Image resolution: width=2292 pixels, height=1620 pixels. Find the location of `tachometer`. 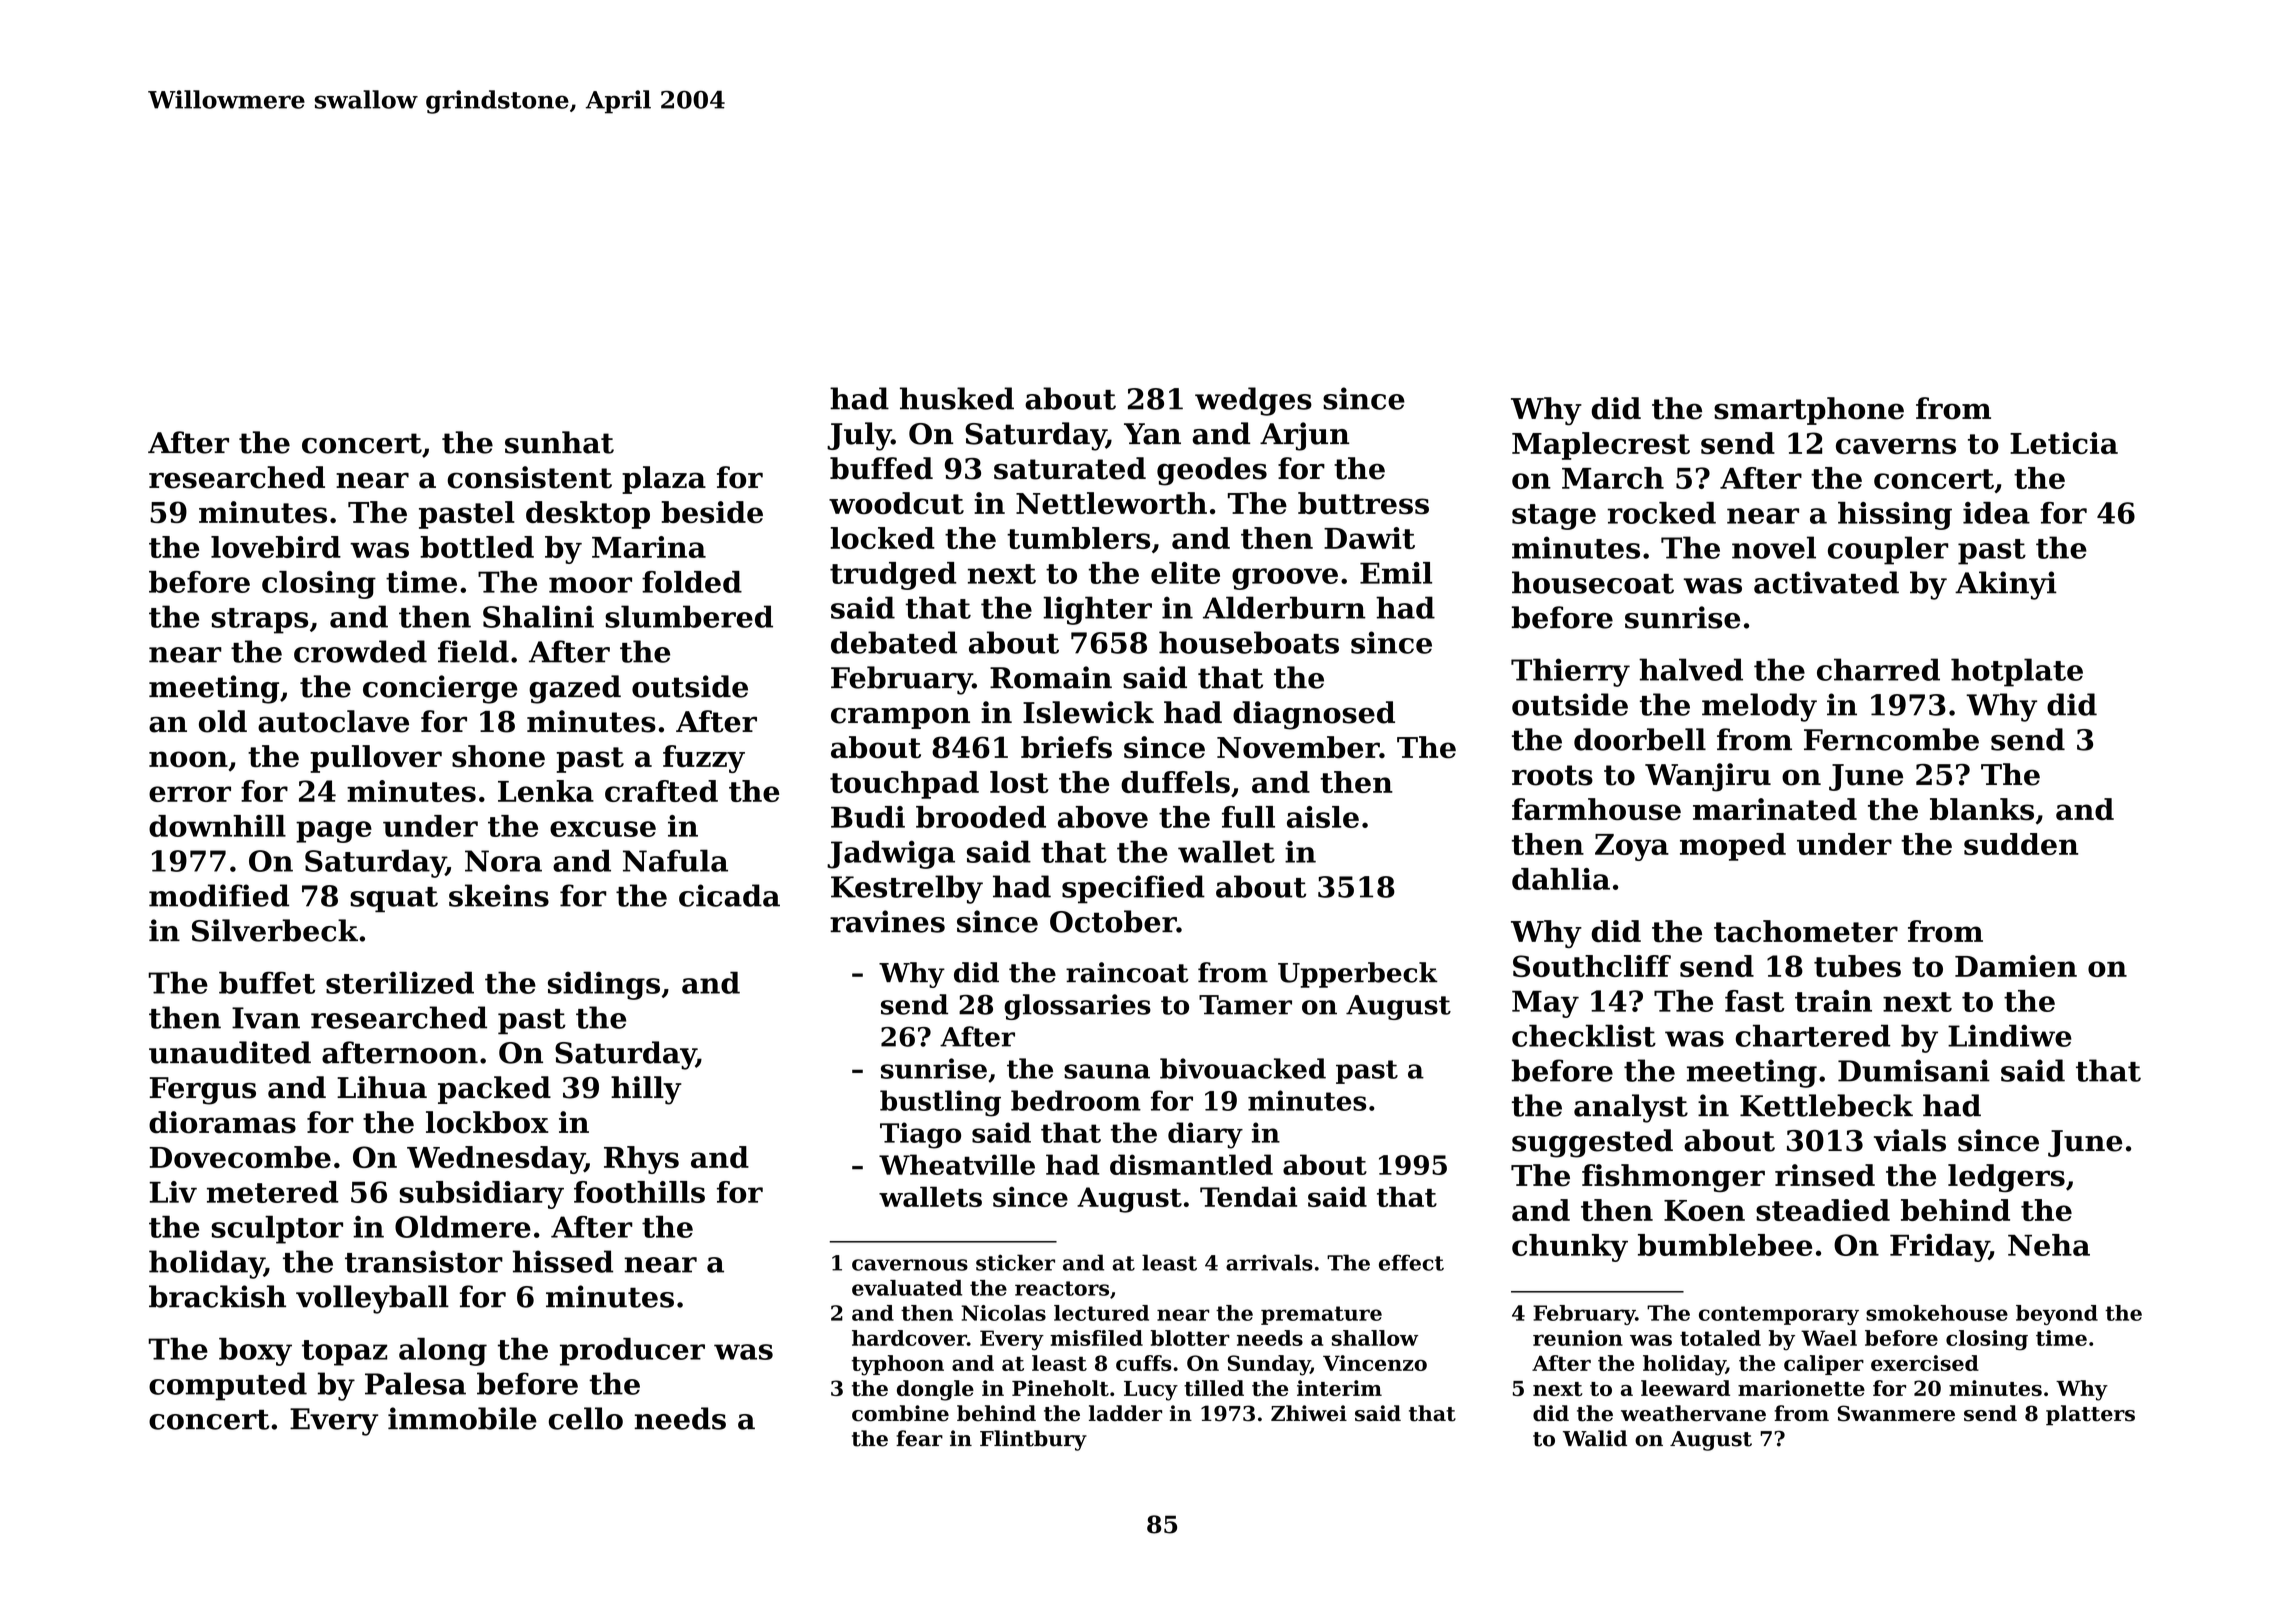

tachometer is located at coordinates (1806, 931).
